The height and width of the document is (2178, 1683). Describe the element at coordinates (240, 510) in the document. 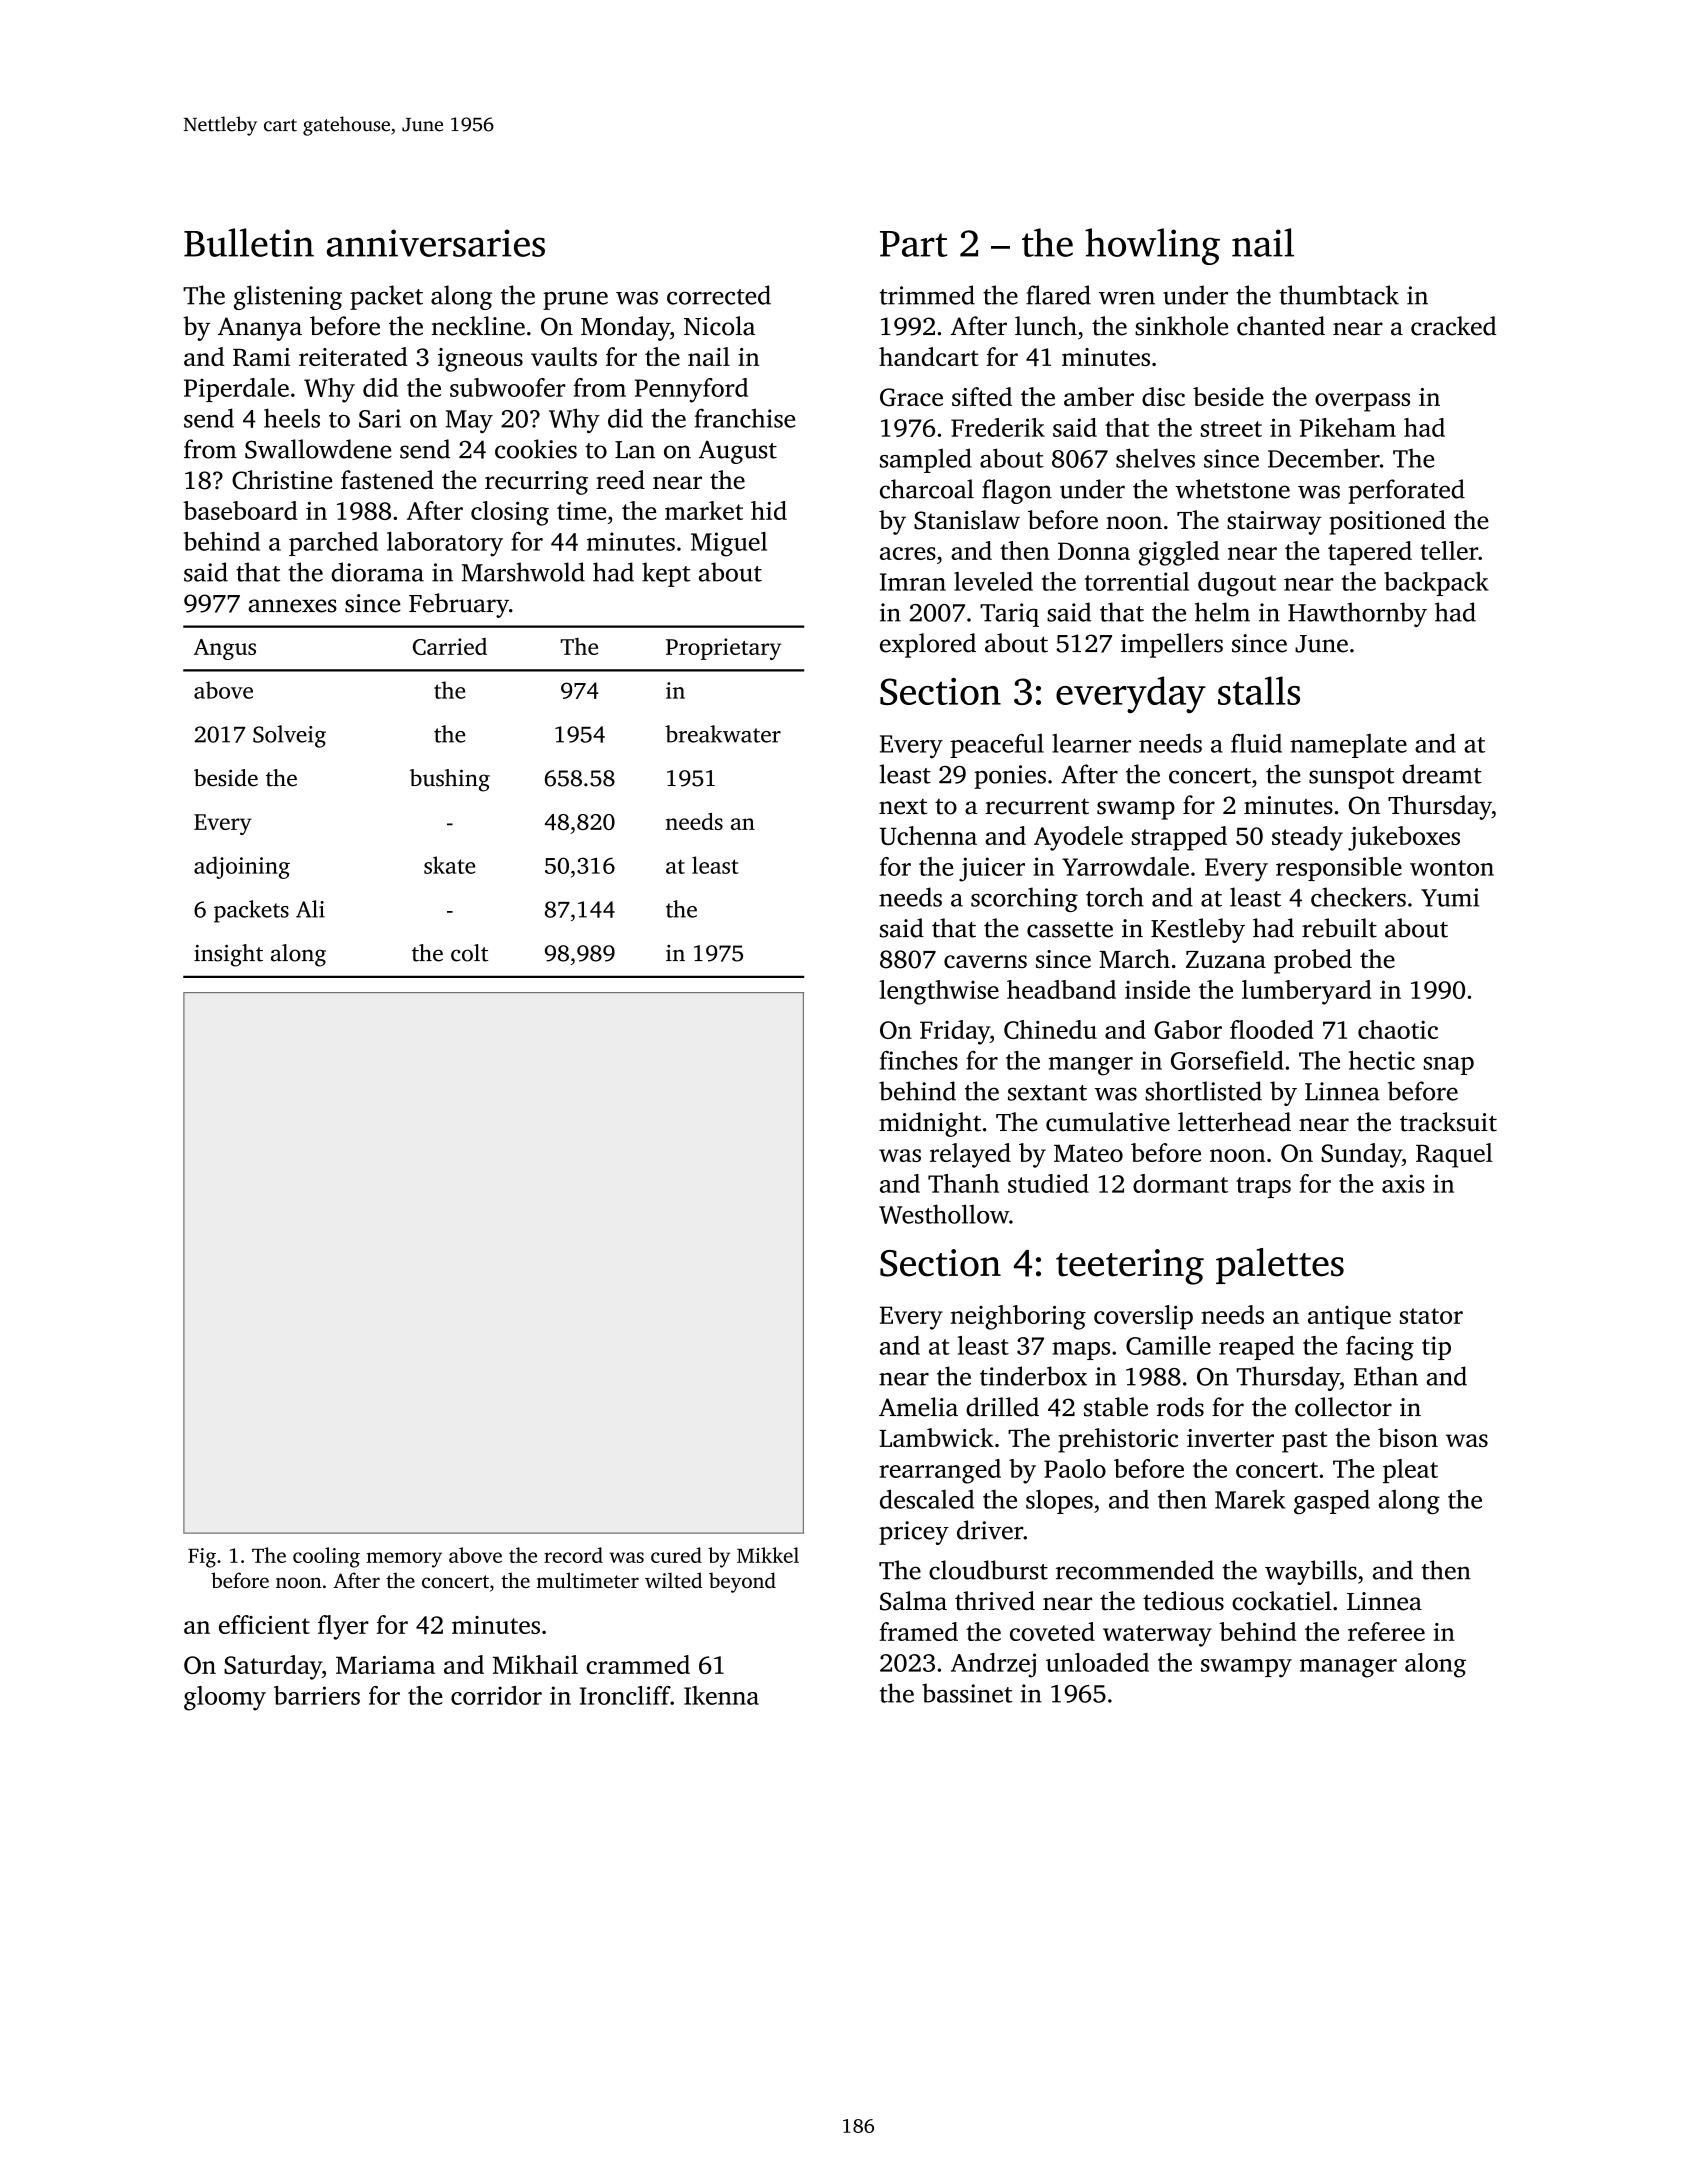

I see `baseboard` at that location.
